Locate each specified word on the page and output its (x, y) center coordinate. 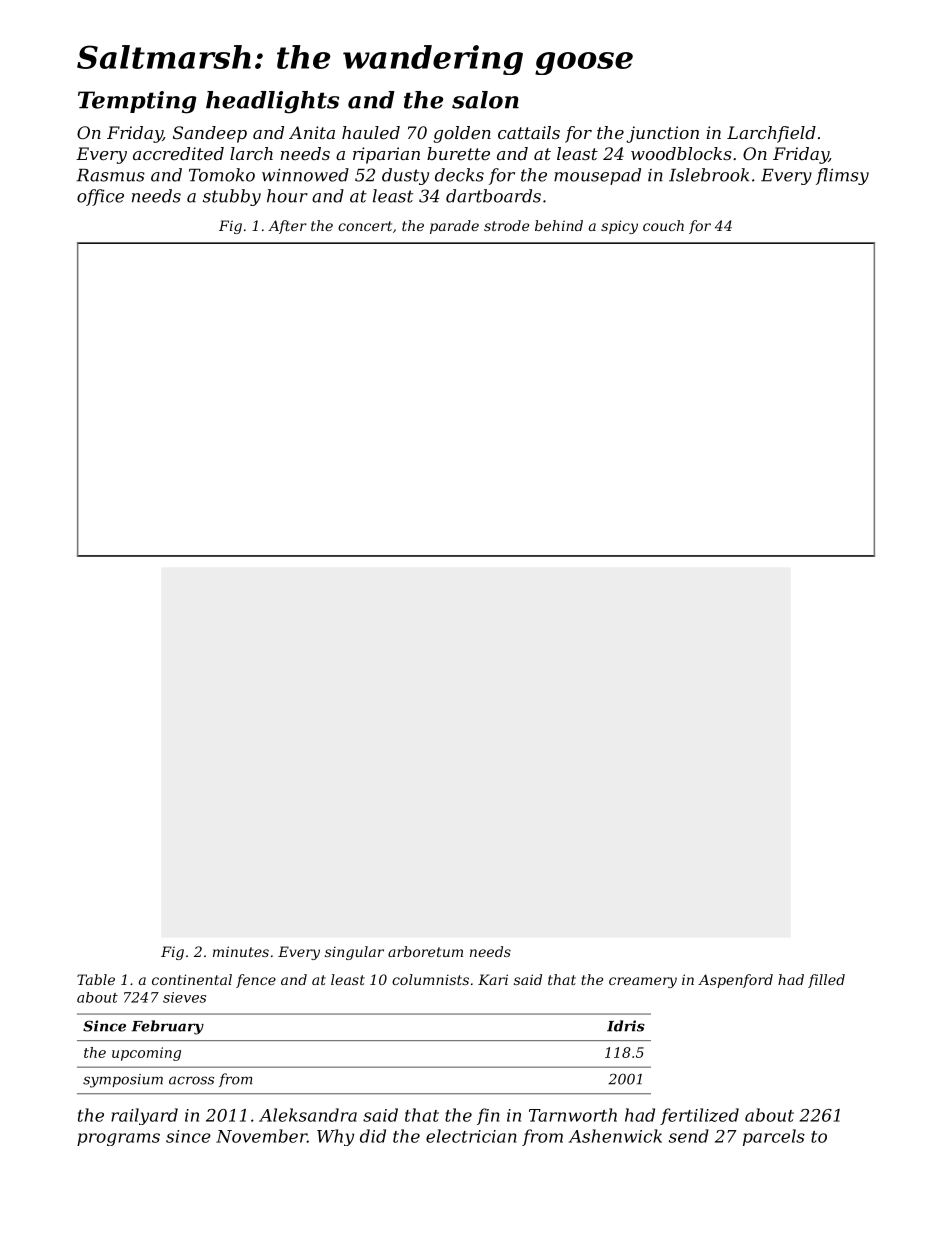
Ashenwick (615, 1136)
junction (663, 134)
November (261, 1136)
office (100, 197)
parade (454, 227)
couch (663, 225)
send (689, 1136)
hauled (371, 132)
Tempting (137, 102)
